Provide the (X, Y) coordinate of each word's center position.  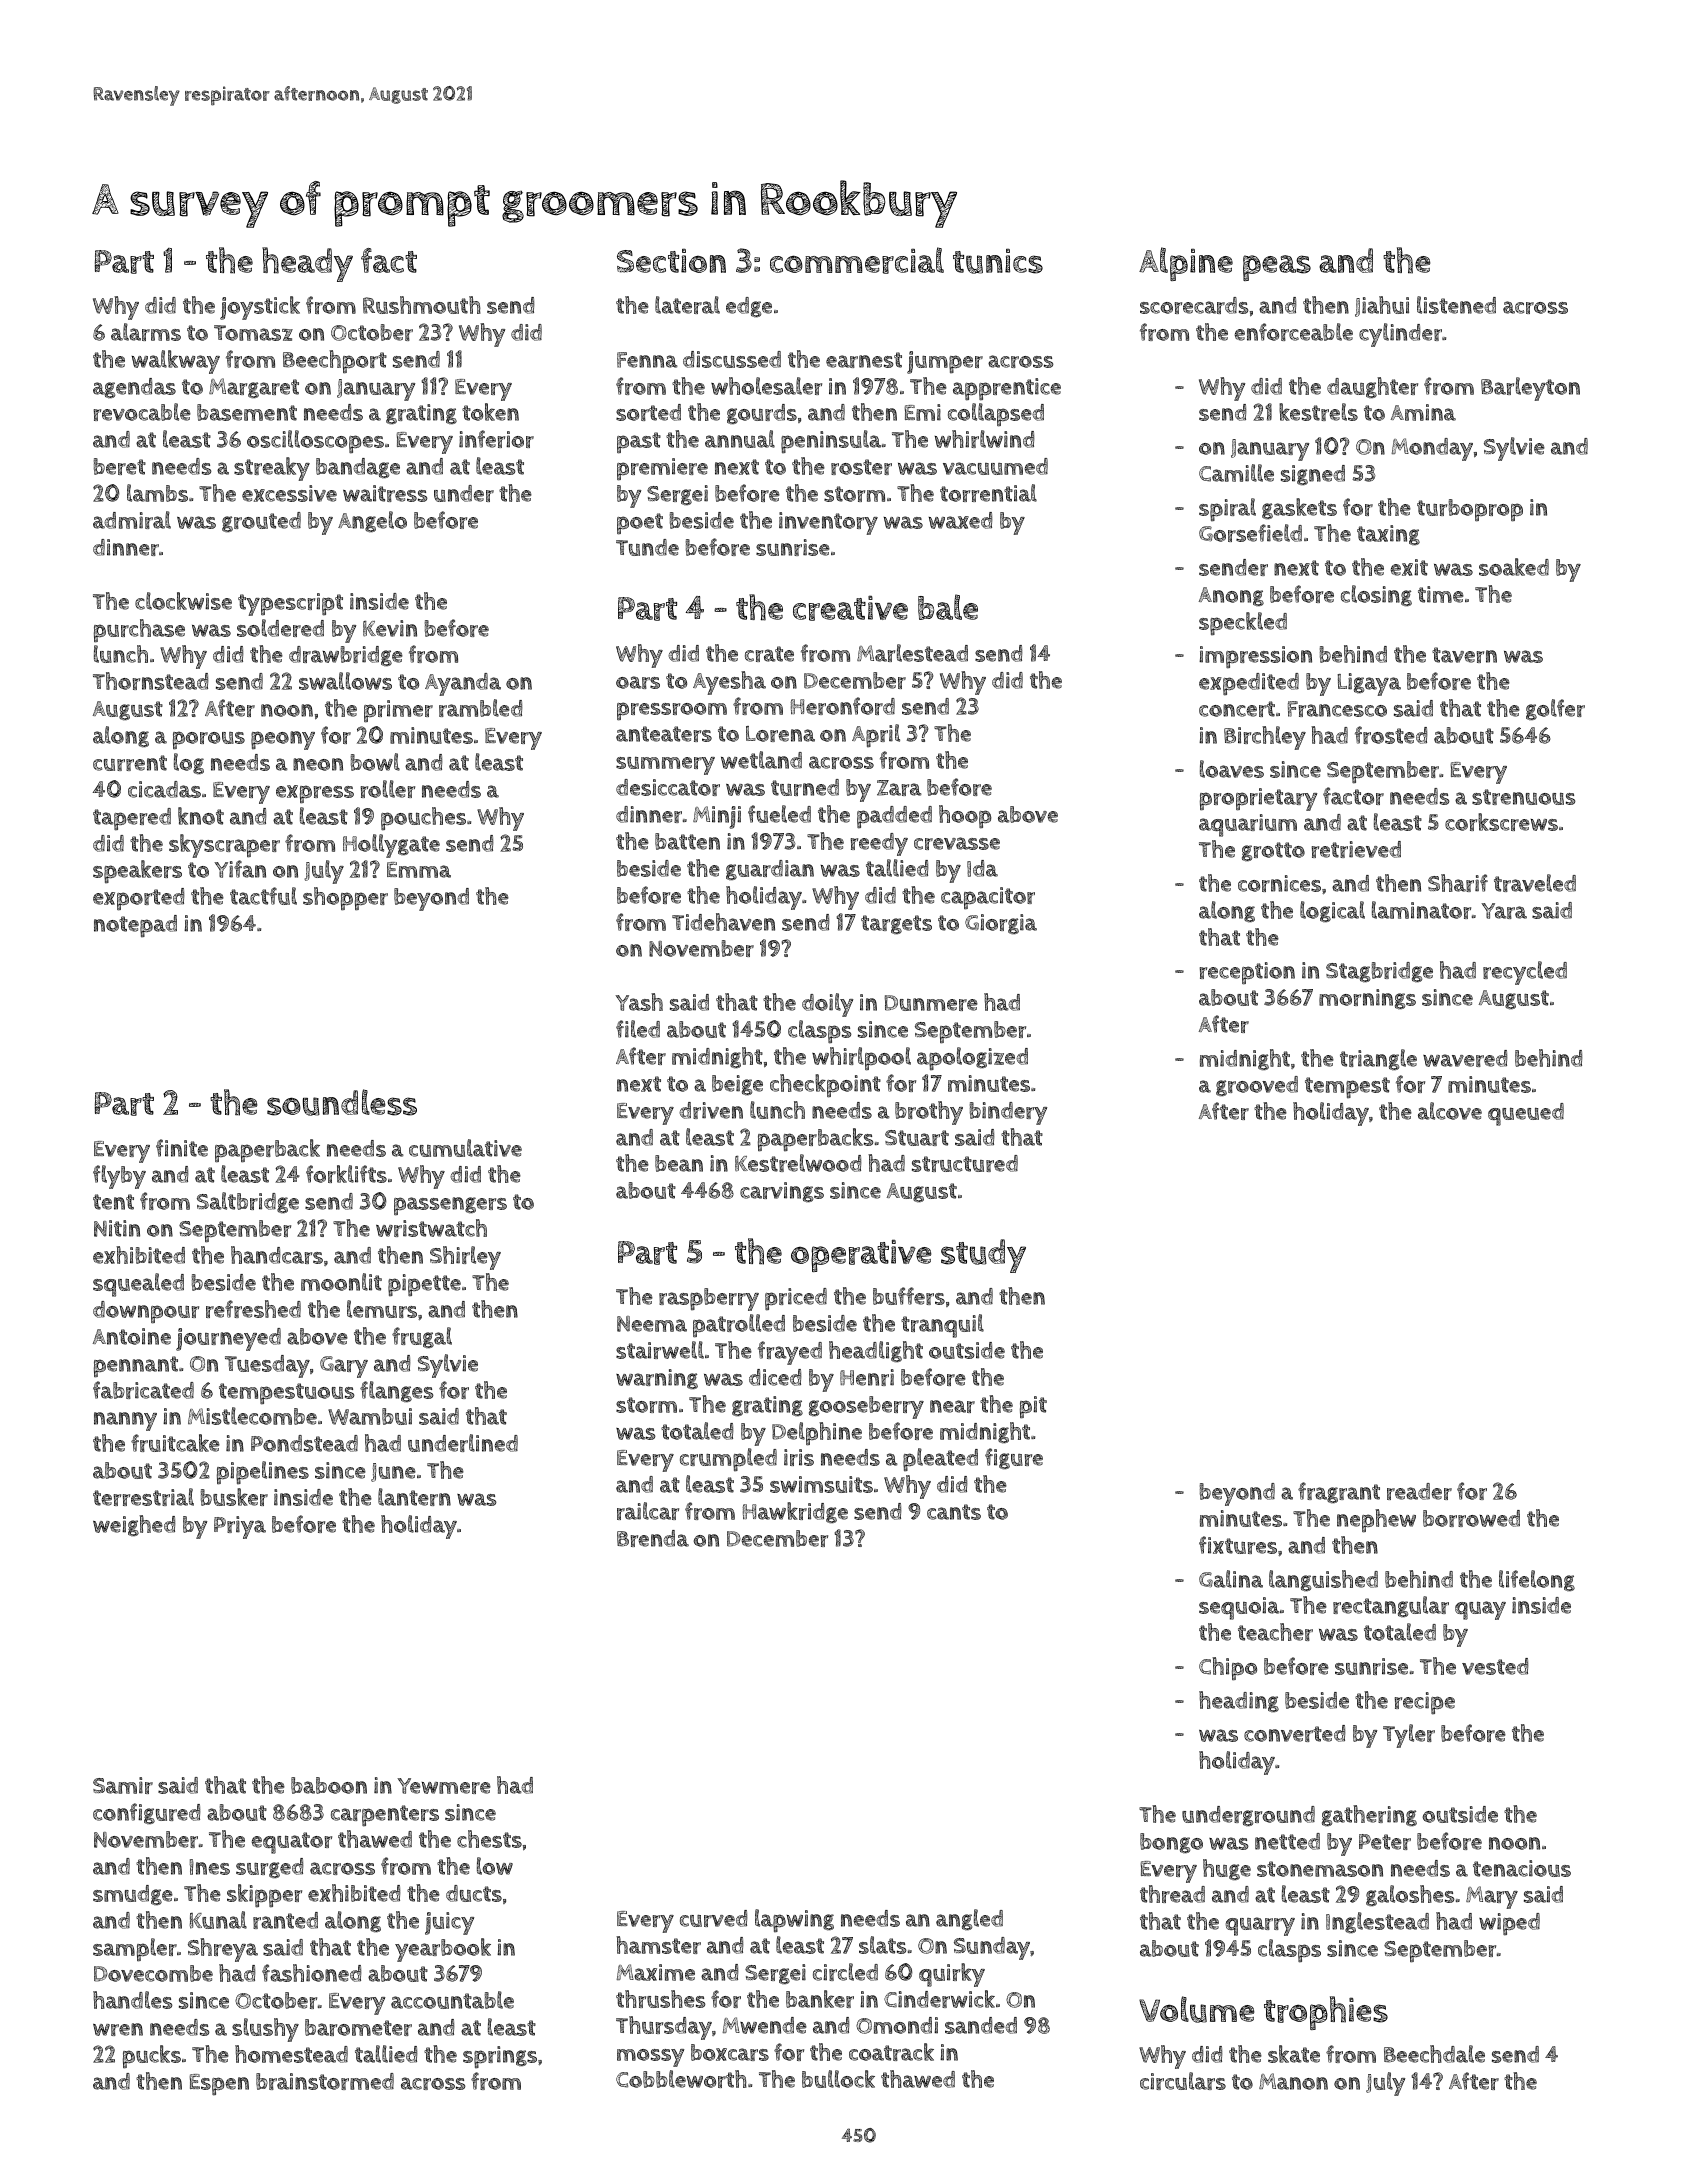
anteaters (664, 734)
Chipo (1228, 1669)
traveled (1535, 883)
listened (1456, 305)
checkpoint (825, 1086)
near (952, 1406)
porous (209, 740)
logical (1332, 911)
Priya (240, 1527)
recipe (1425, 1703)
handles (133, 2000)
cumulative (465, 1148)
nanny (125, 1421)
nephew (1376, 1521)
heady (307, 264)
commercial (857, 260)
